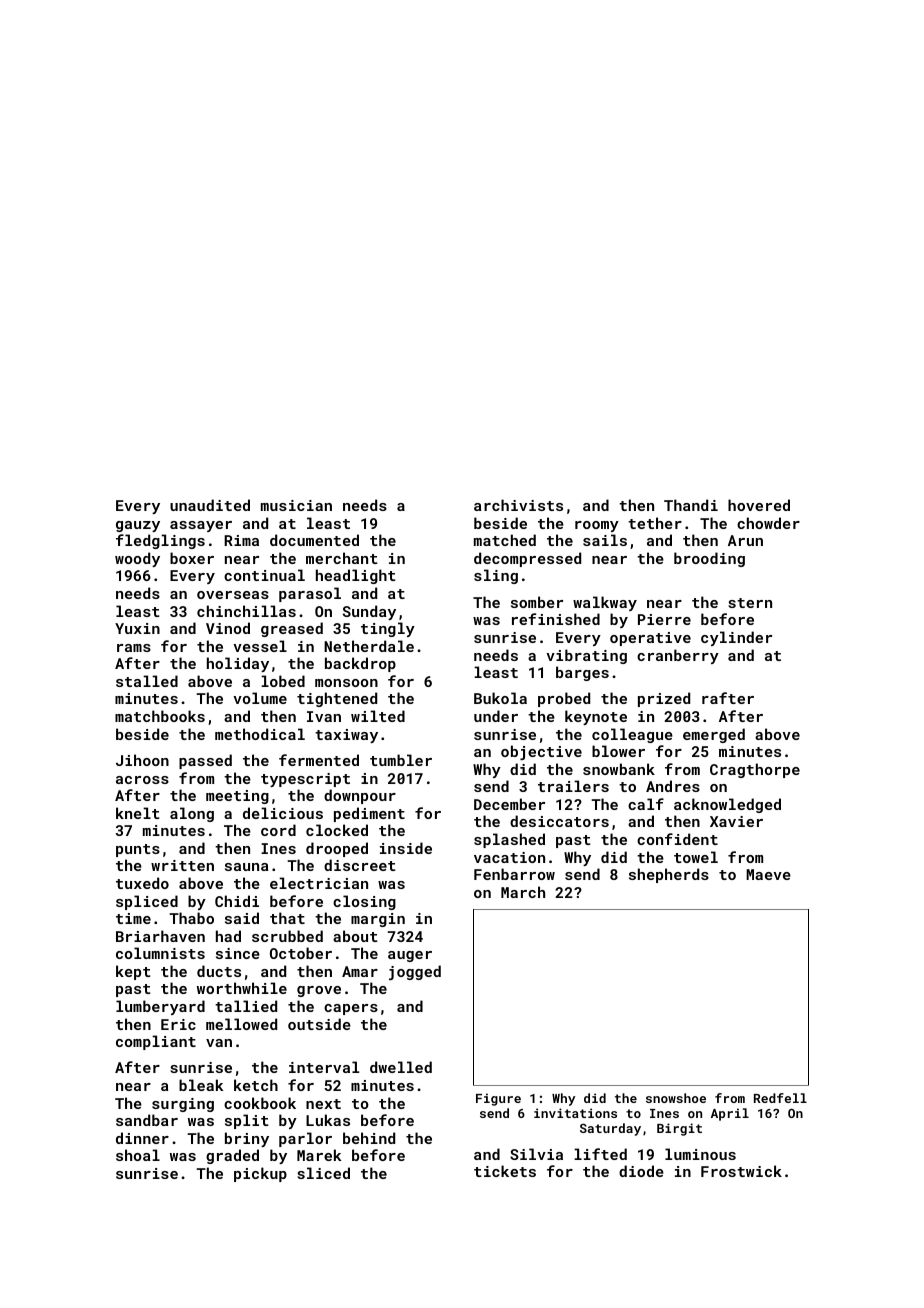 The image size is (924, 1308). What do you see at coordinates (156, 1042) in the screenshot?
I see `compliant` at bounding box center [156, 1042].
